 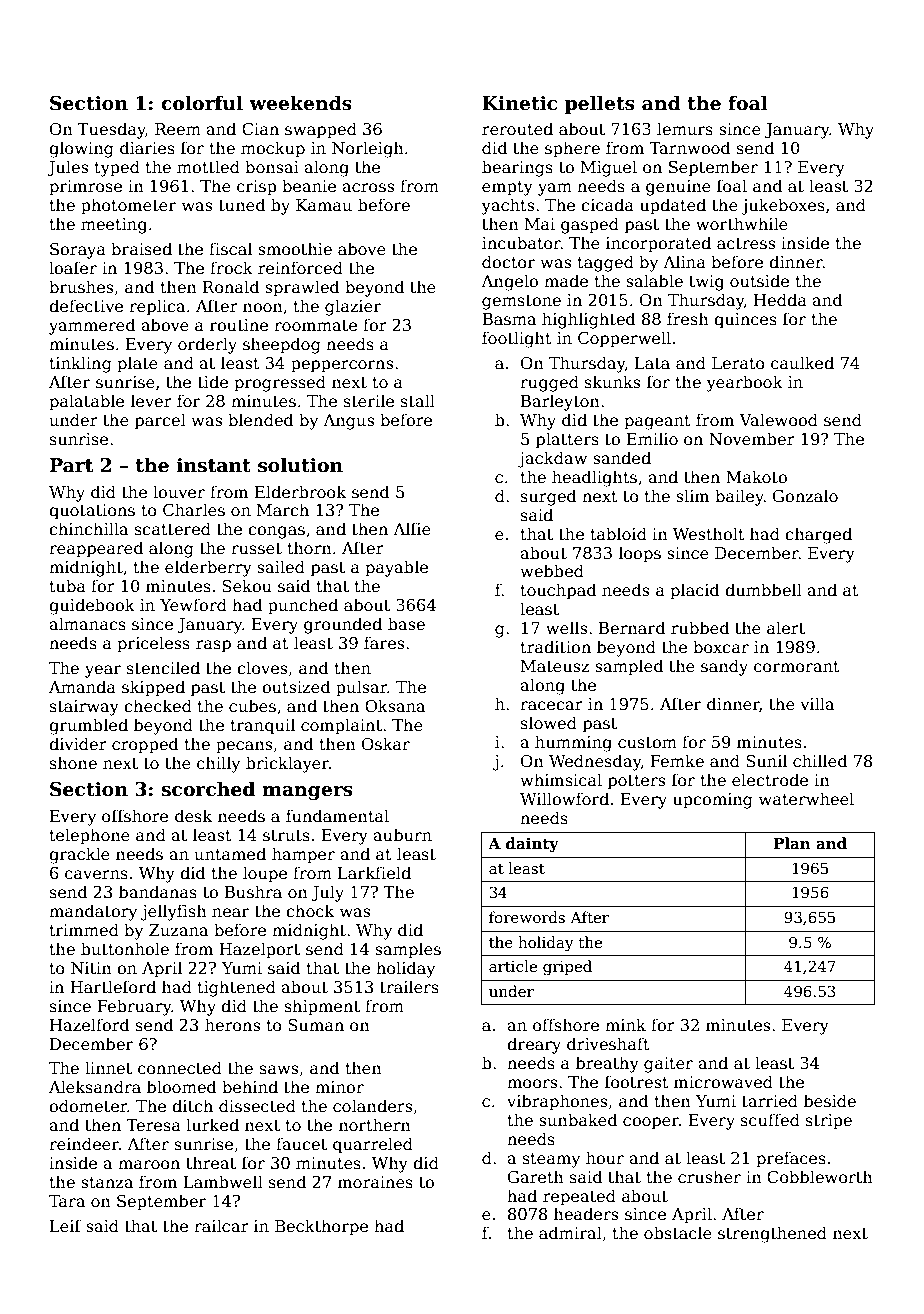 I want to click on tinkling, so click(x=81, y=364).
